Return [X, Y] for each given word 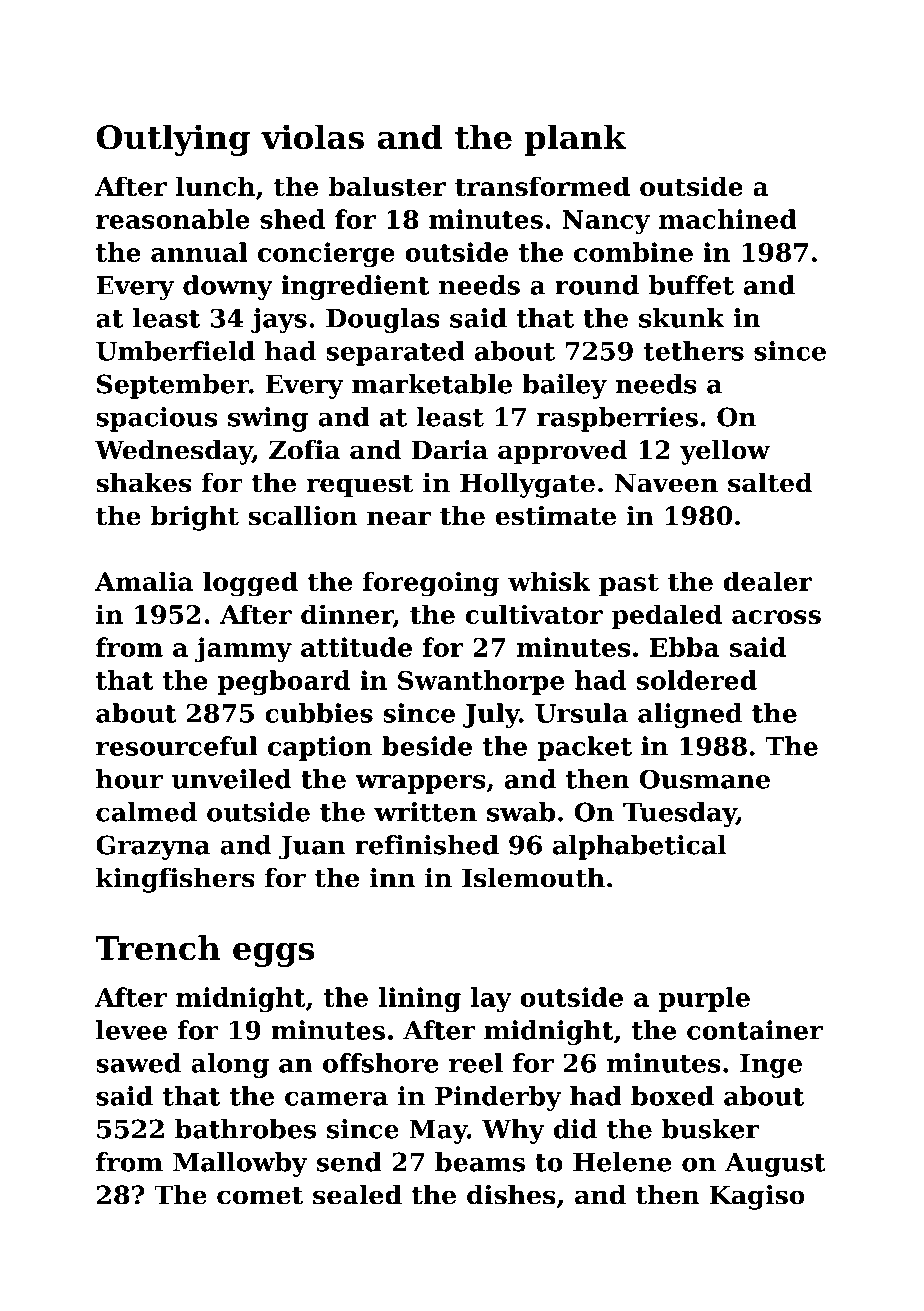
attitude [356, 647]
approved [562, 452]
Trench [157, 948]
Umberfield [175, 351]
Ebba [685, 647]
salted [770, 483]
